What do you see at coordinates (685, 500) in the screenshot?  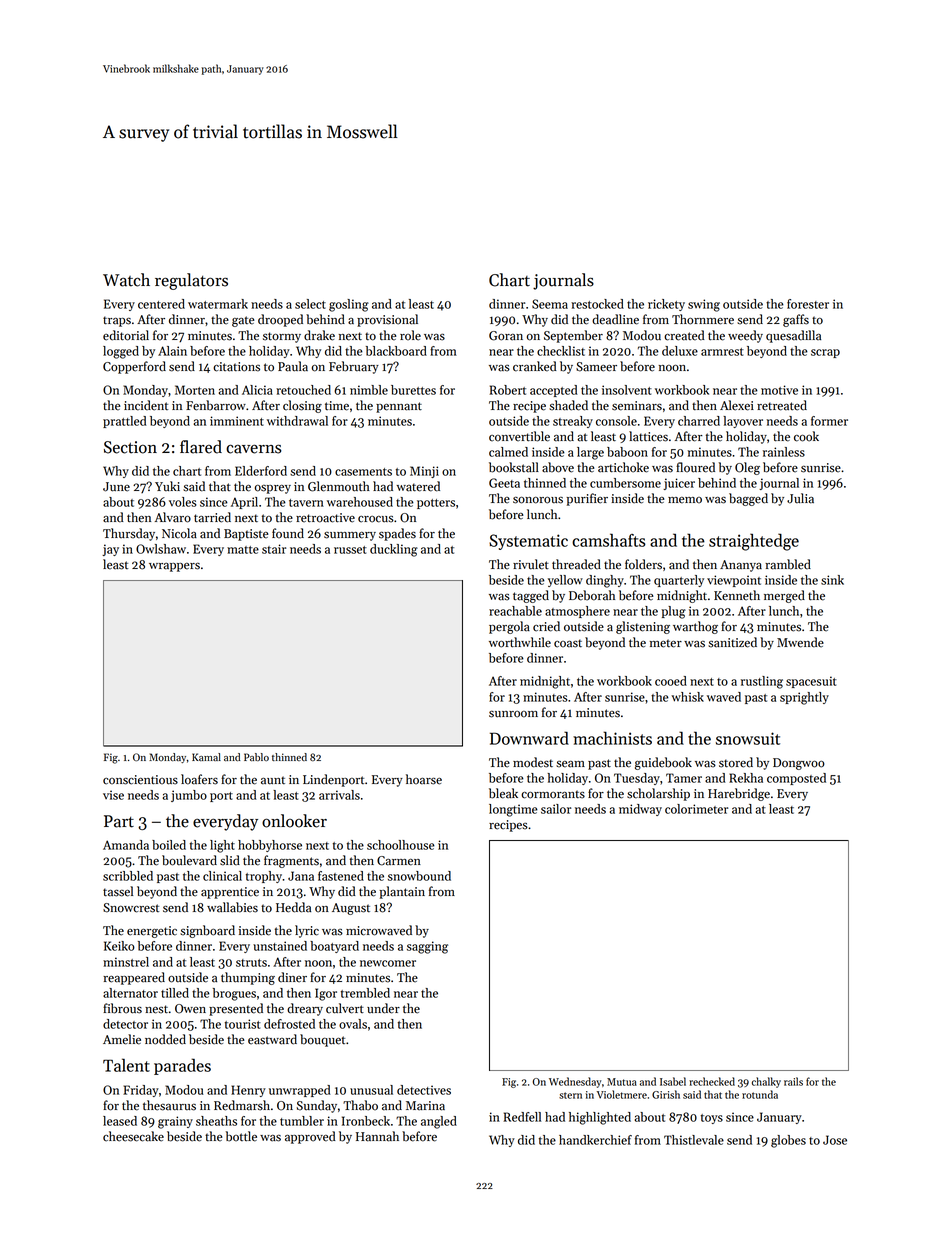 I see `memo` at bounding box center [685, 500].
